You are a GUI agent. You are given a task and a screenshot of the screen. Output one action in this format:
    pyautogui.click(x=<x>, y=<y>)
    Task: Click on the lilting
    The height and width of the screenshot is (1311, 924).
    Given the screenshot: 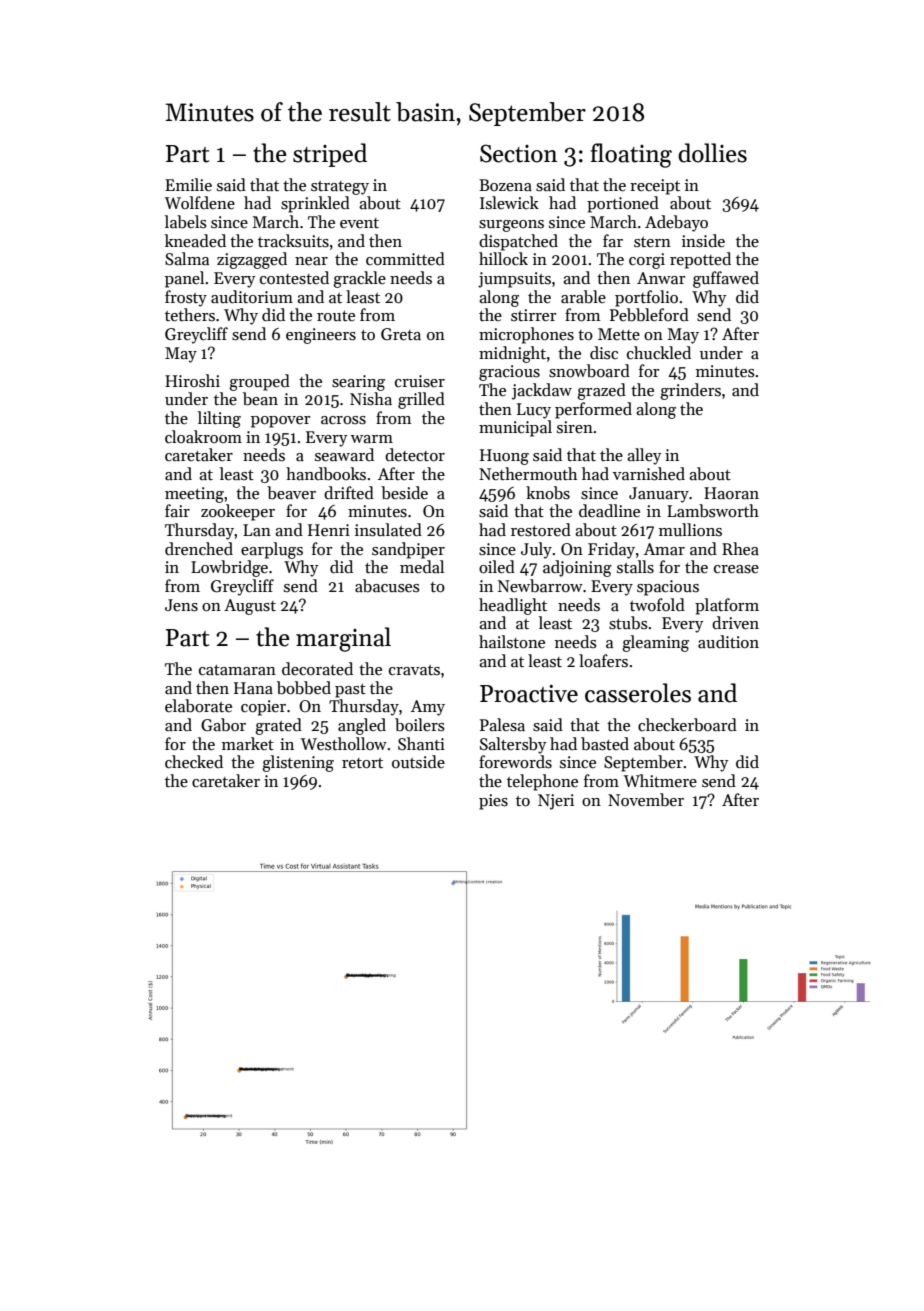 What is the action you would take?
    pyautogui.click(x=219, y=419)
